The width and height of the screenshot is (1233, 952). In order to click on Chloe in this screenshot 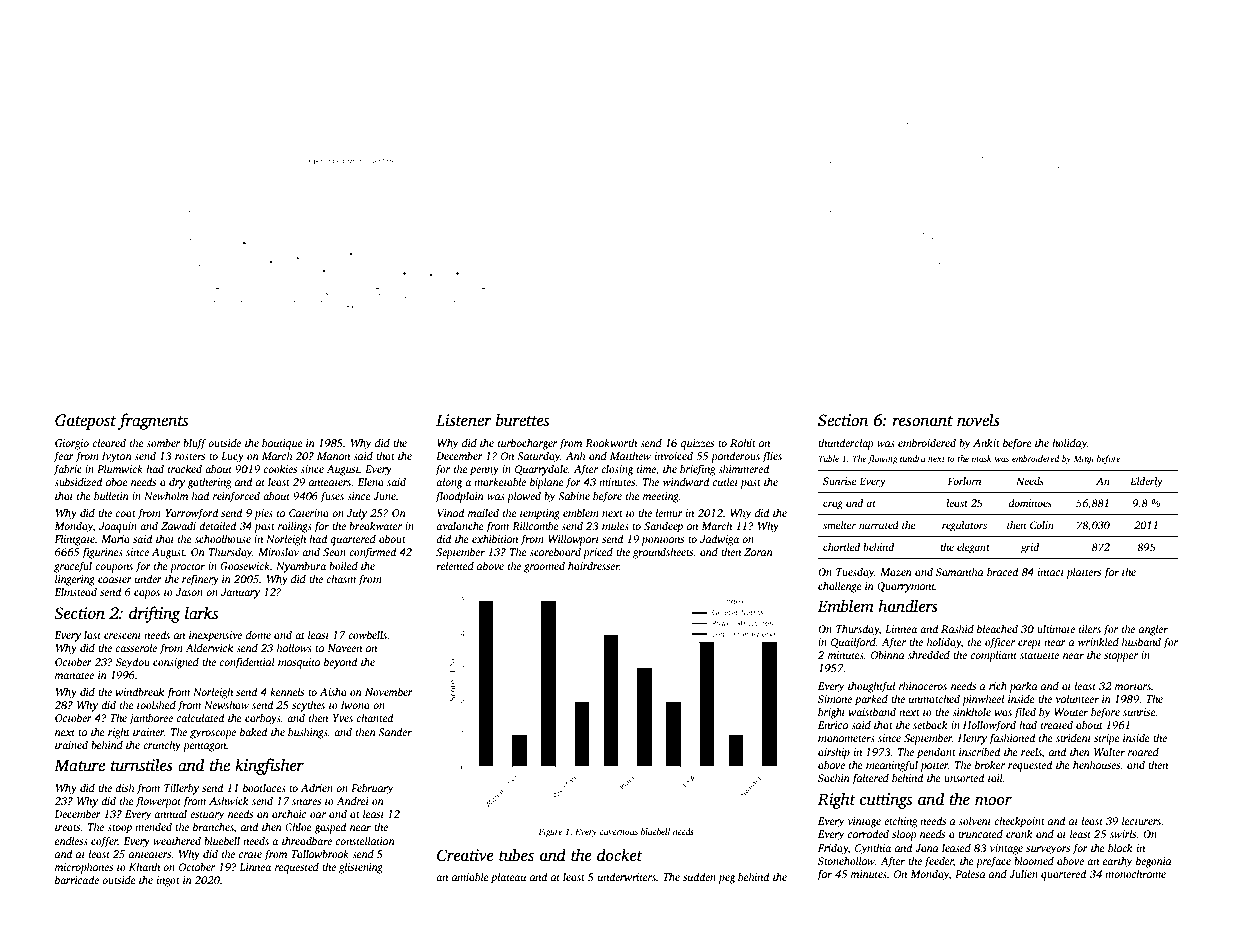, I will do `click(298, 826)`.
